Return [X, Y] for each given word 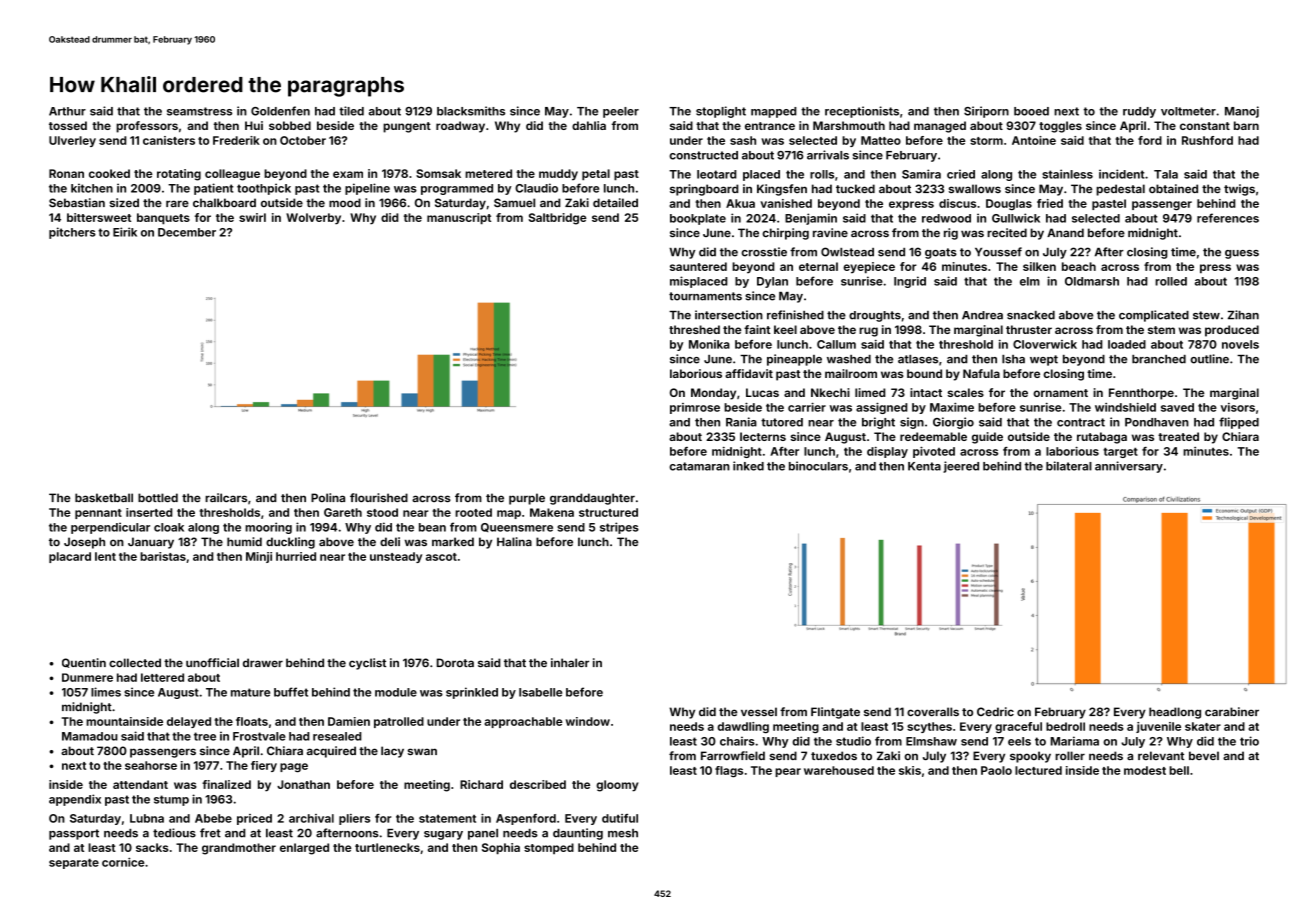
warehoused [839, 770]
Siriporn [986, 112]
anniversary [1129, 467]
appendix [75, 800]
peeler [621, 112]
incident [1121, 174]
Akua [740, 203]
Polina [328, 497]
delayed [189, 722]
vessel [759, 711]
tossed [68, 125]
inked [748, 466]
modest [1145, 770]
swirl [252, 217]
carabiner [1232, 711]
